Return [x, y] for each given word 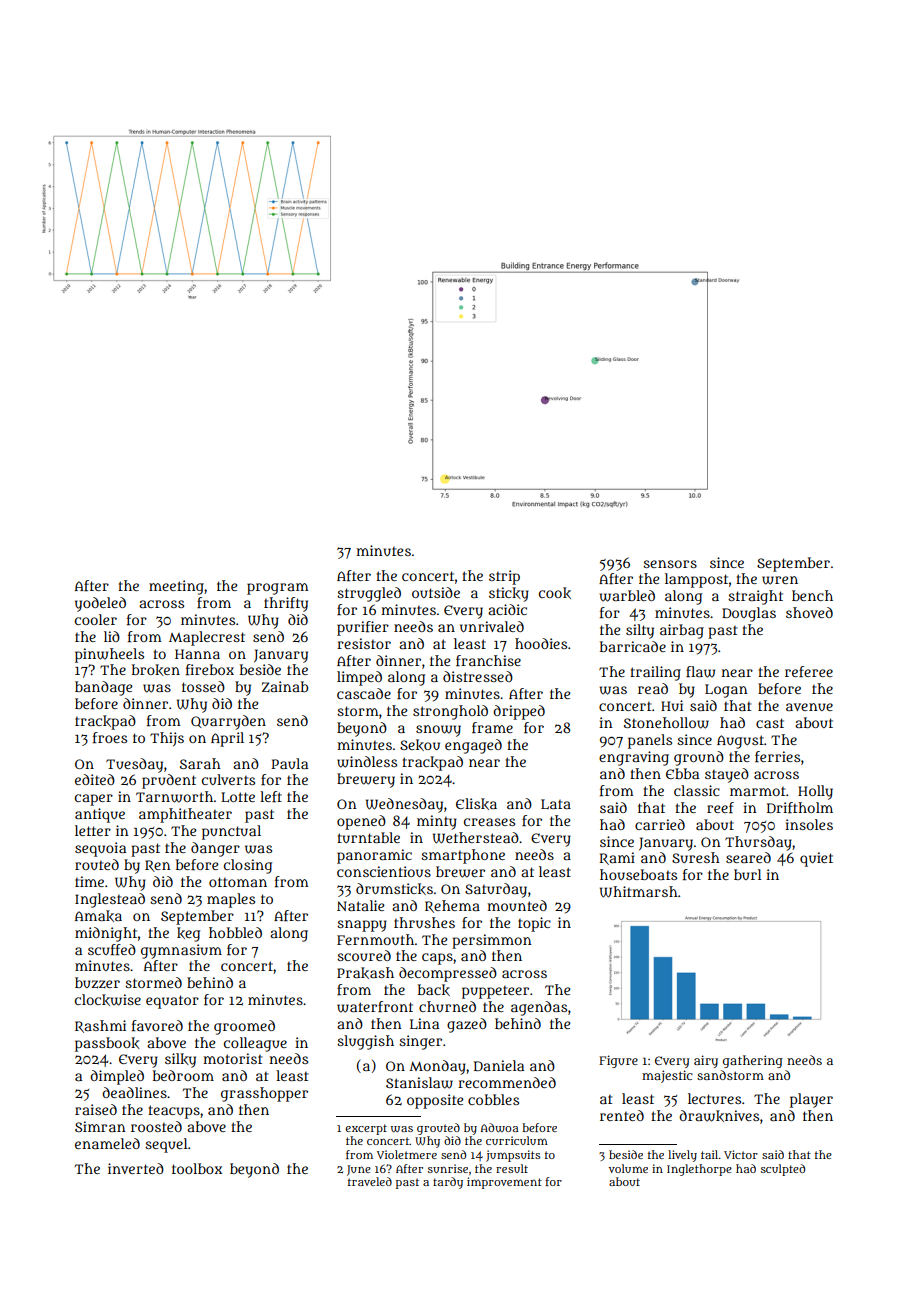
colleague [255, 1044]
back [434, 990]
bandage [103, 688]
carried [660, 824]
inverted [136, 1168]
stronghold [450, 712]
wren [780, 580]
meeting [176, 587]
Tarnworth [174, 797]
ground [699, 758]
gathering [753, 1061]
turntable [368, 837]
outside [436, 592]
